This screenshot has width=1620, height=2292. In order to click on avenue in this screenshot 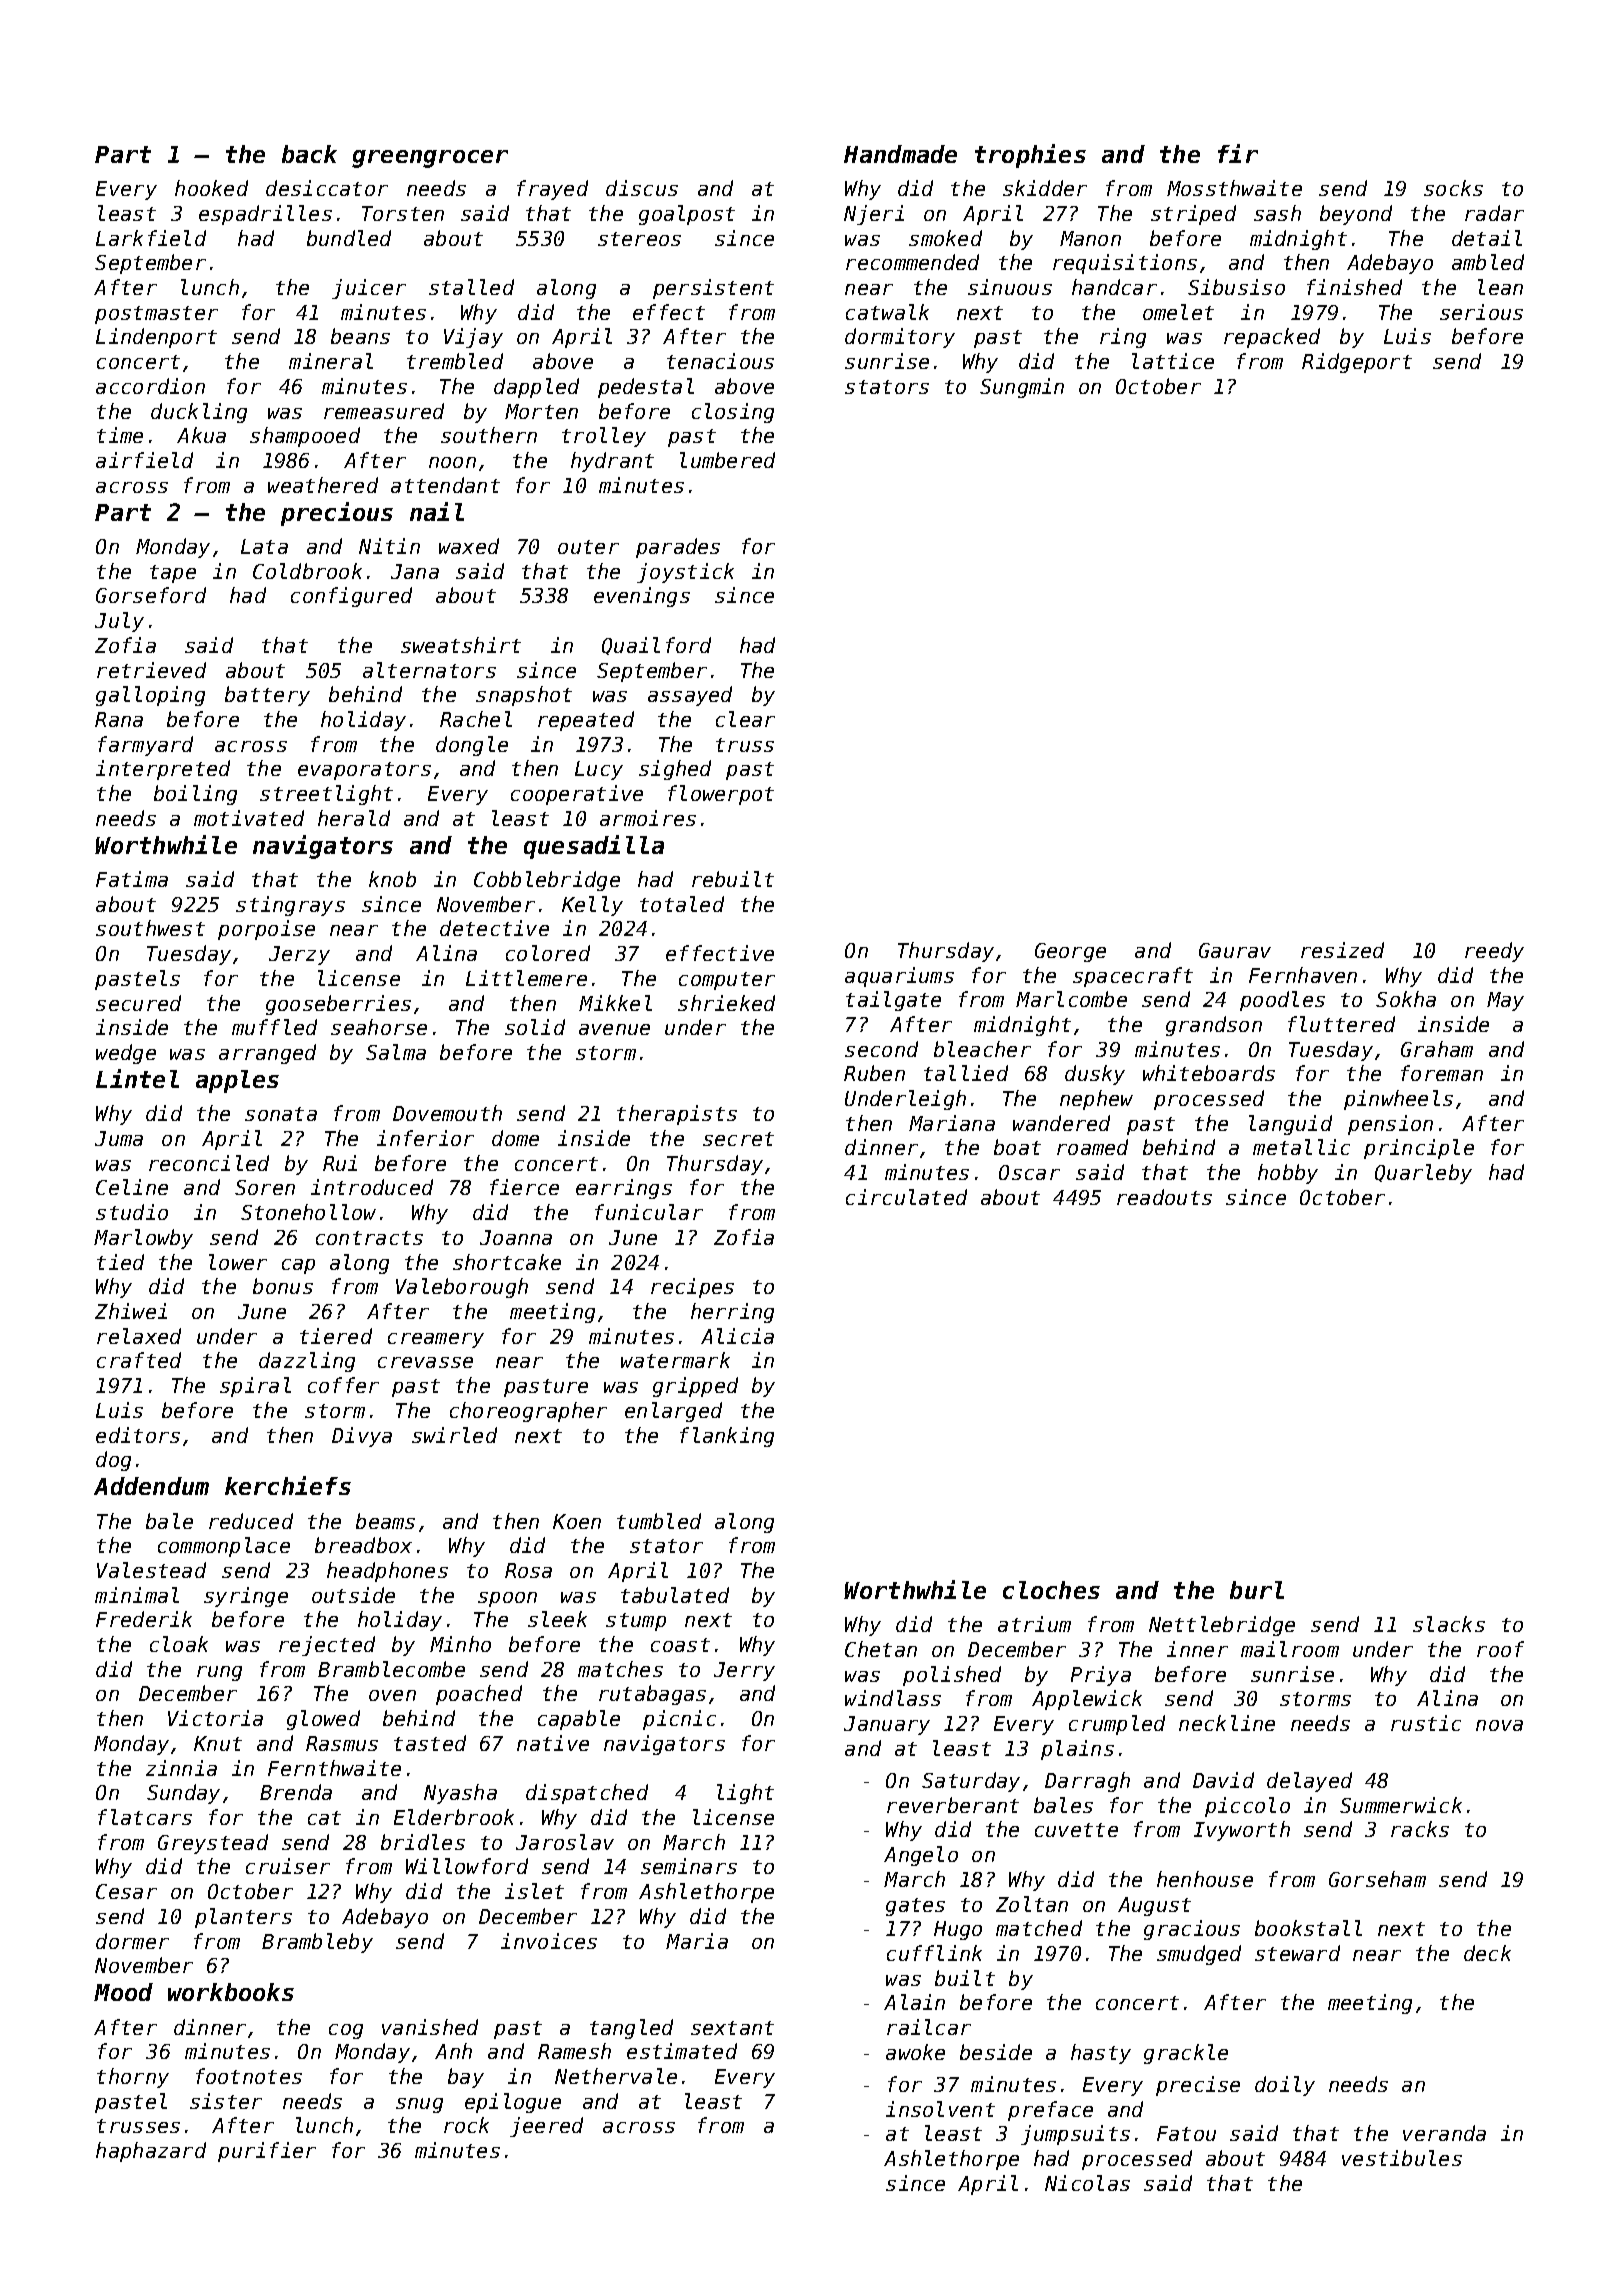, I will do `click(614, 1029)`.
